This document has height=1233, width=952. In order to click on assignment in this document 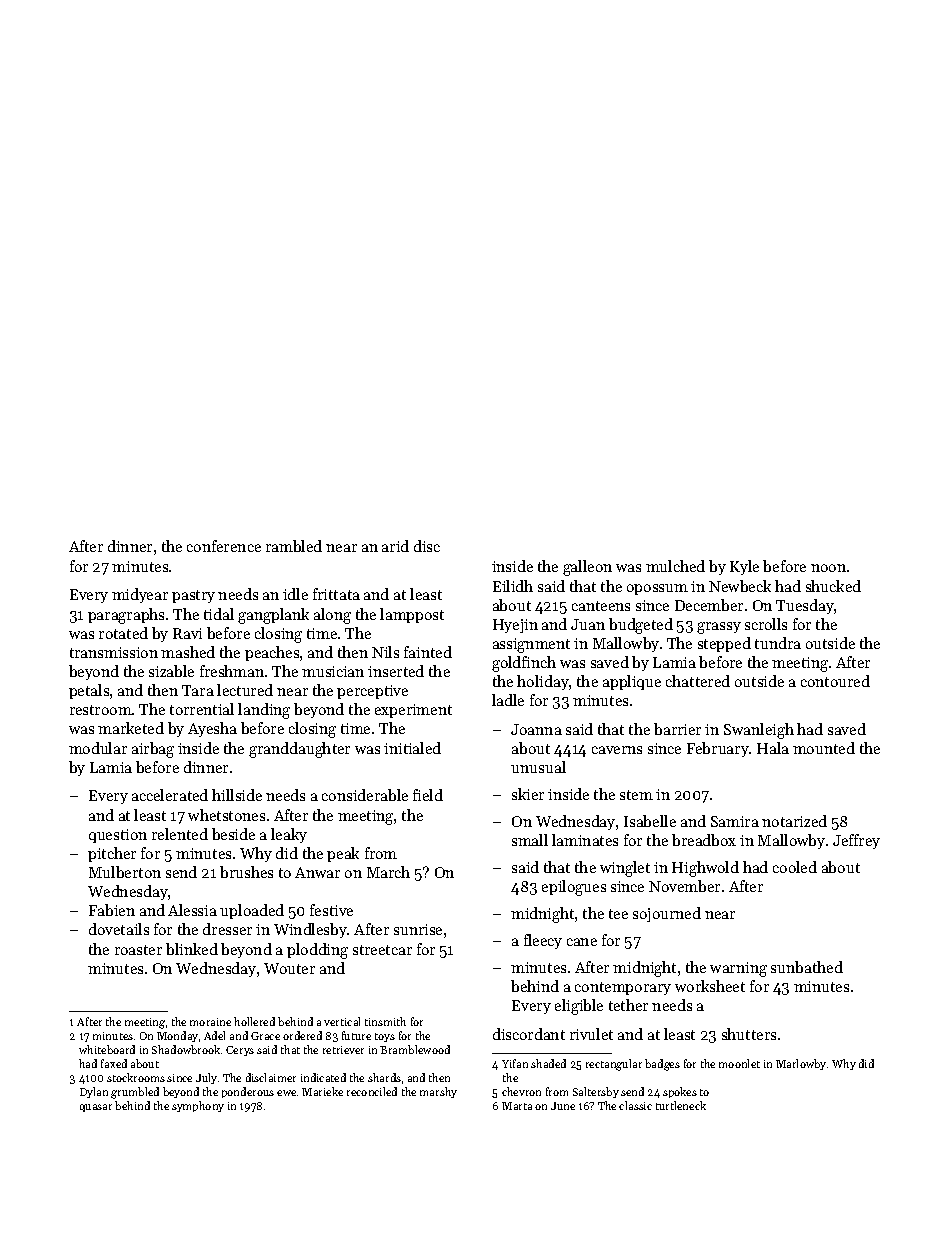, I will do `click(531, 645)`.
